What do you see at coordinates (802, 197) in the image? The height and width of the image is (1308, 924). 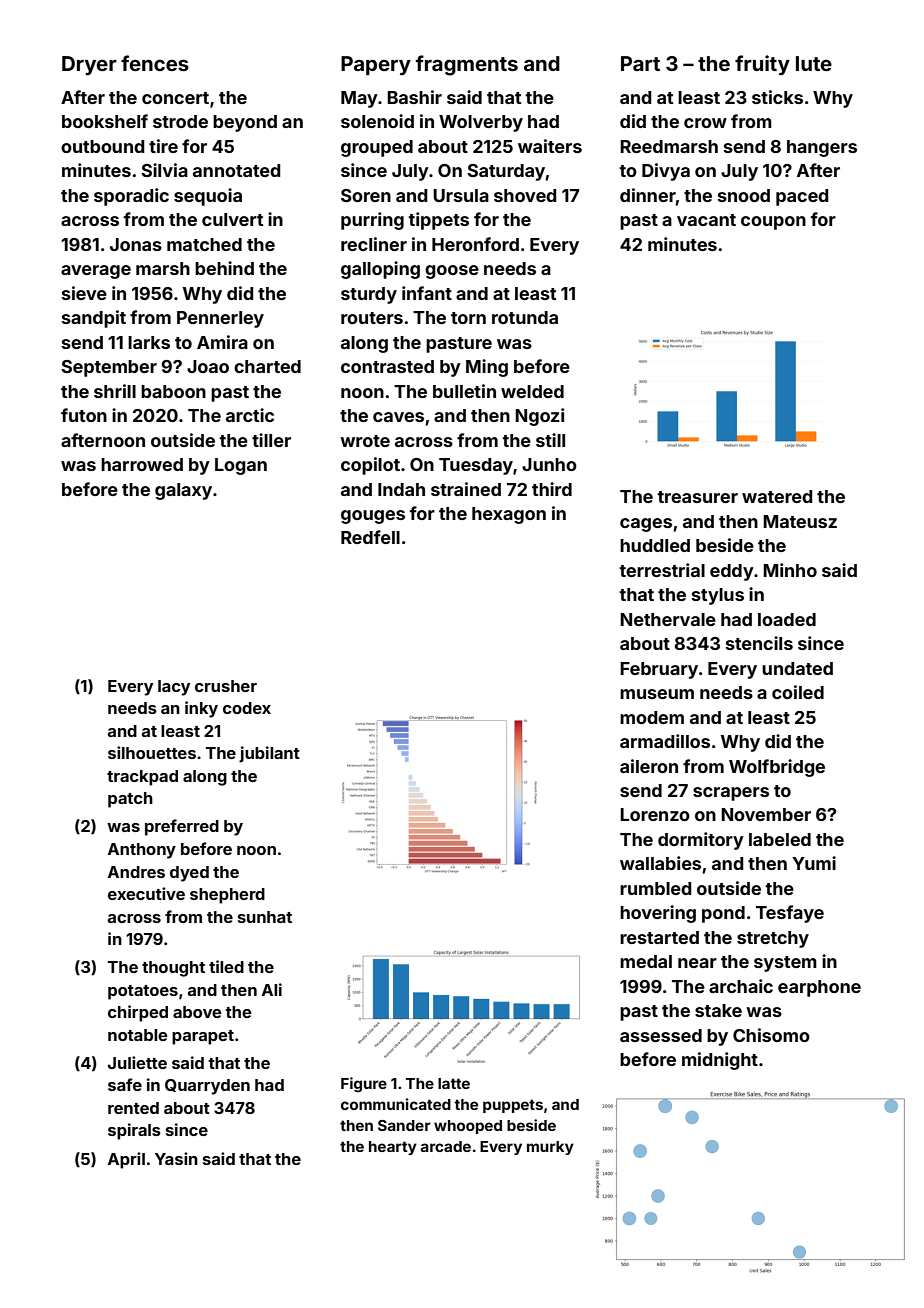 I see `paced` at bounding box center [802, 197].
